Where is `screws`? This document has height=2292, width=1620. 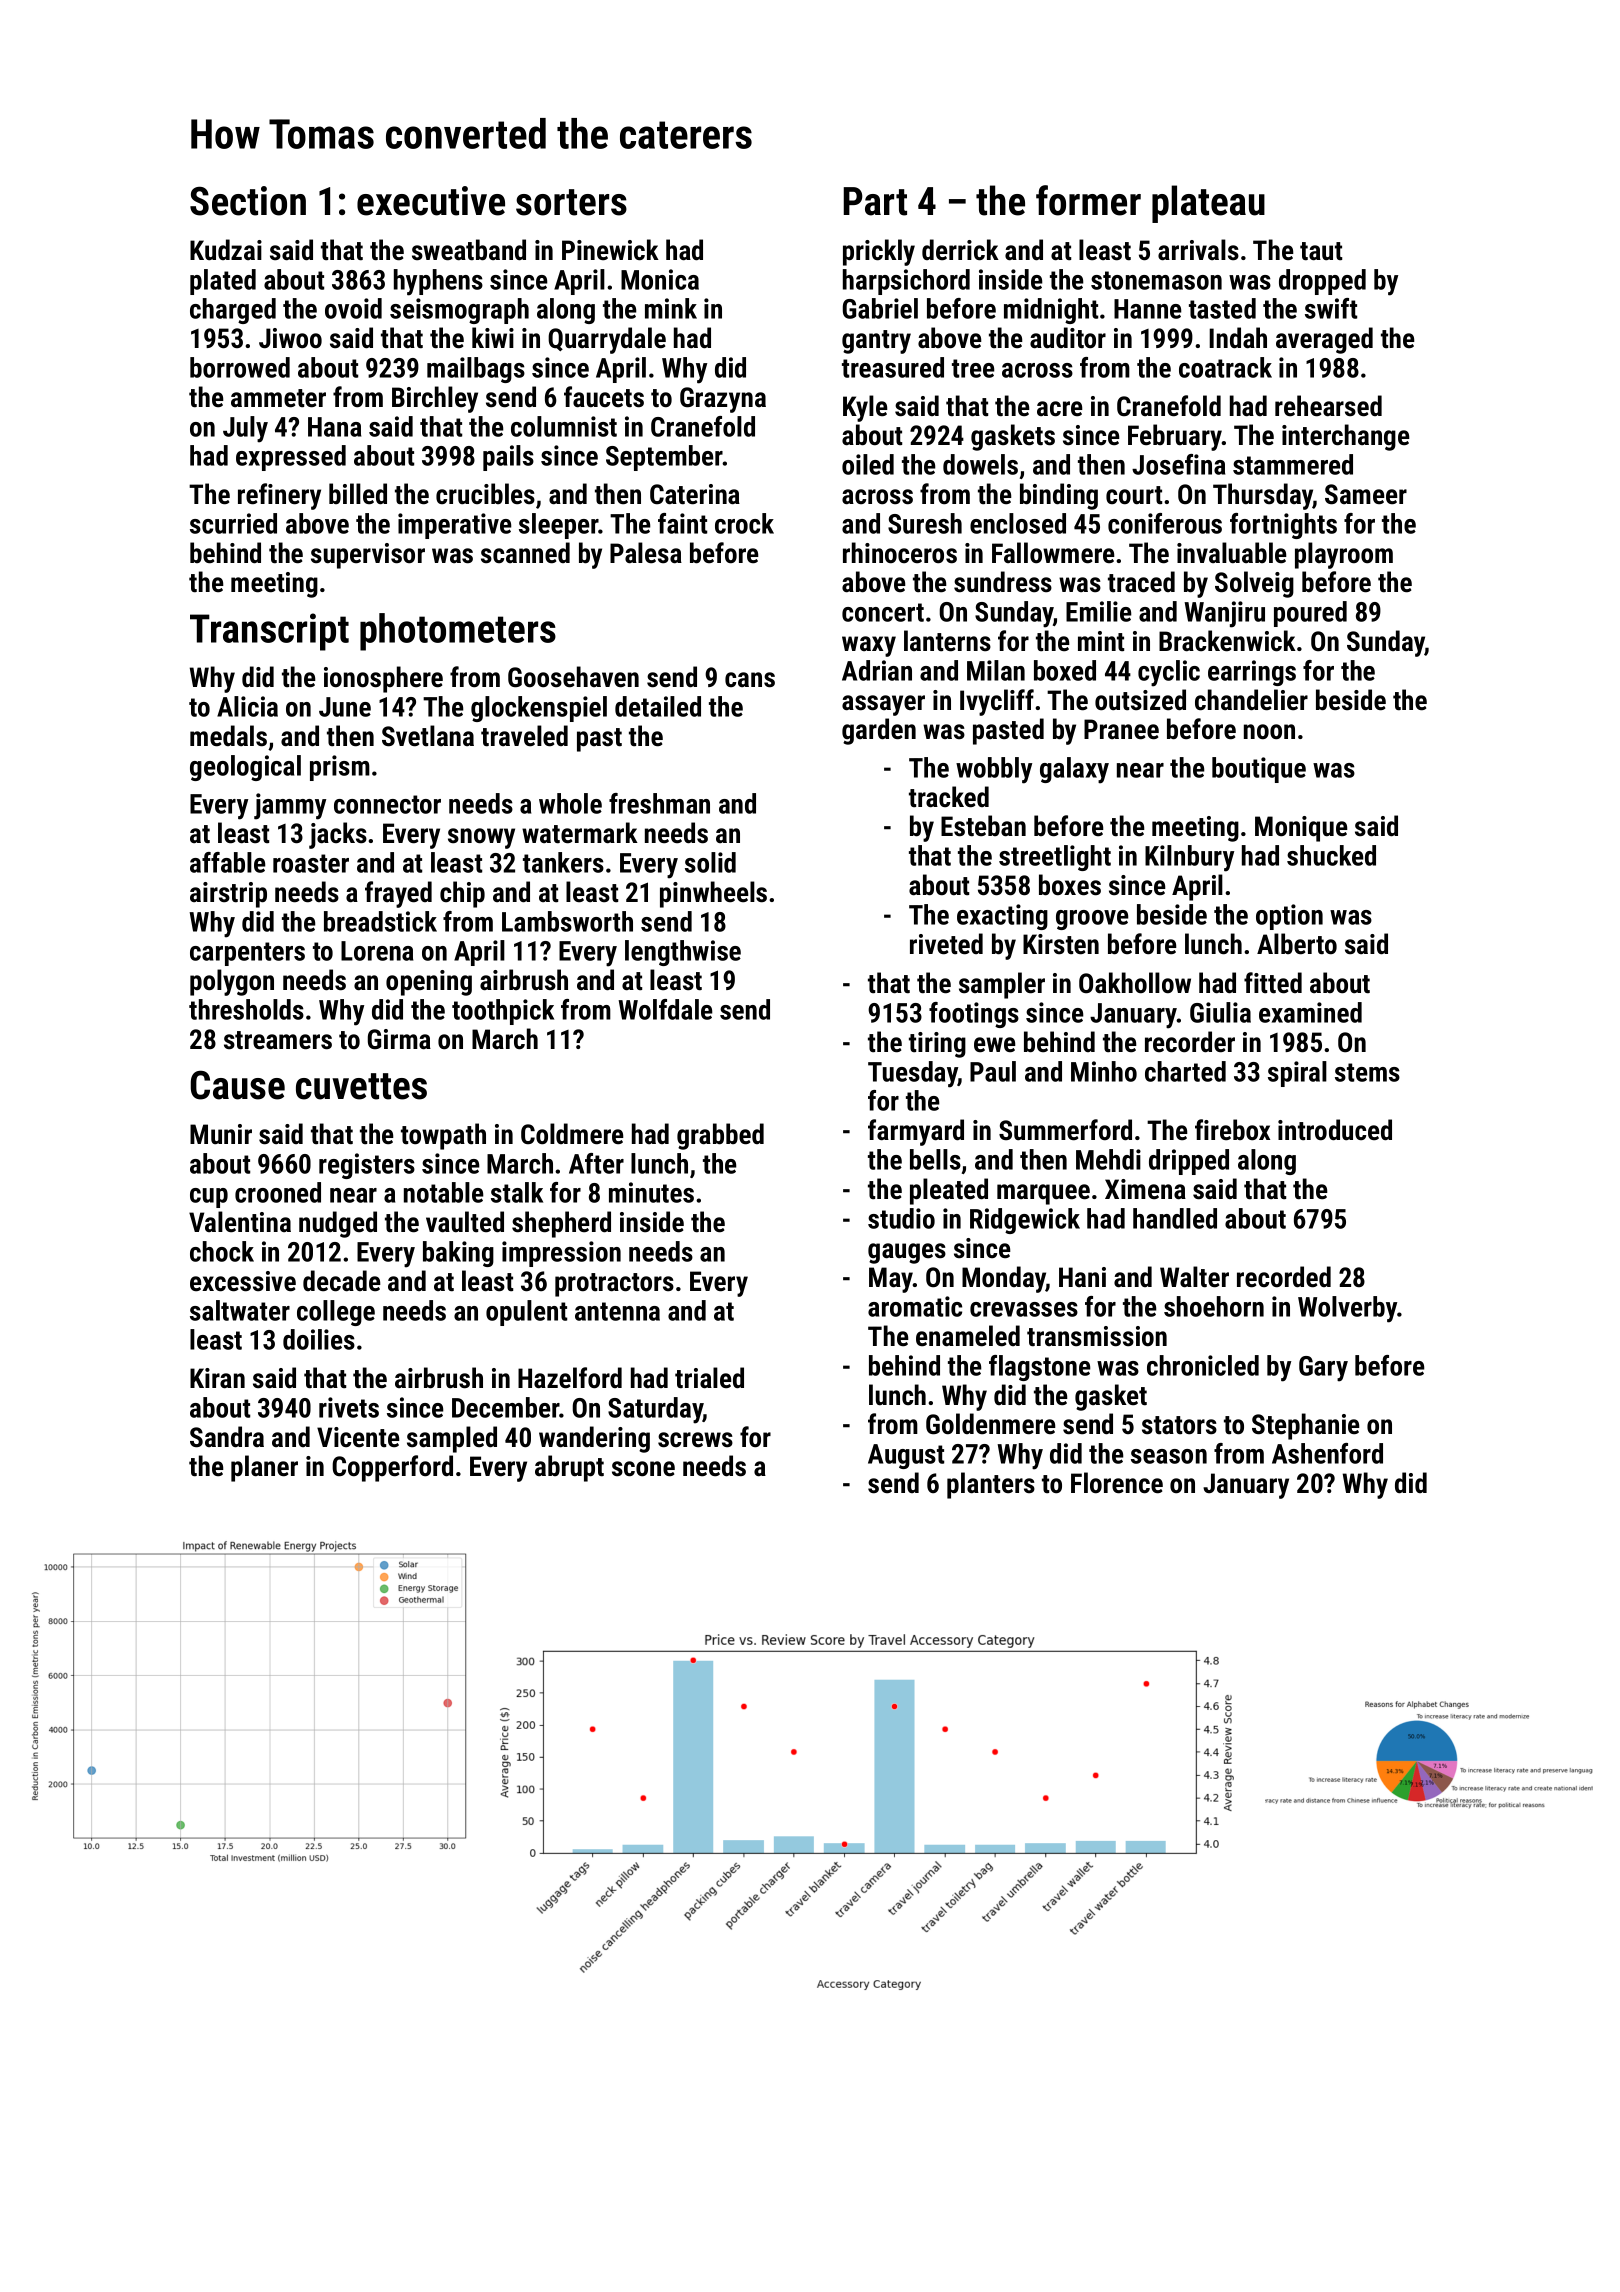
screws is located at coordinates (695, 1440).
